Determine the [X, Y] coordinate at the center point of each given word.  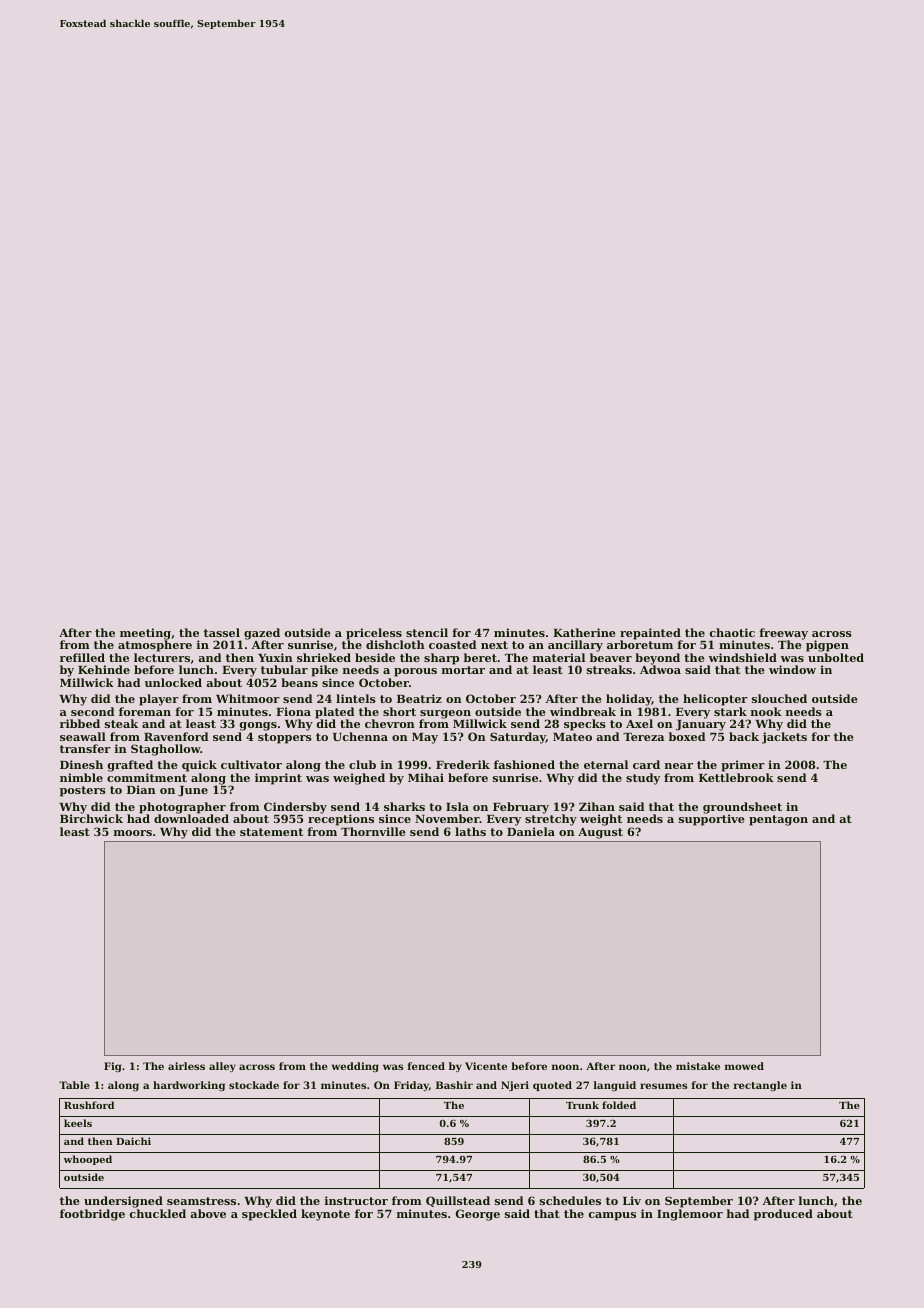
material [559, 657]
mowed [744, 1066]
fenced [426, 1066]
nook [766, 711]
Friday [411, 1086]
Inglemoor [690, 1215]
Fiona [293, 711]
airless [186, 1066]
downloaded [191, 818]
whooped [88, 1160]
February [521, 808]
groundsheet [742, 808]
